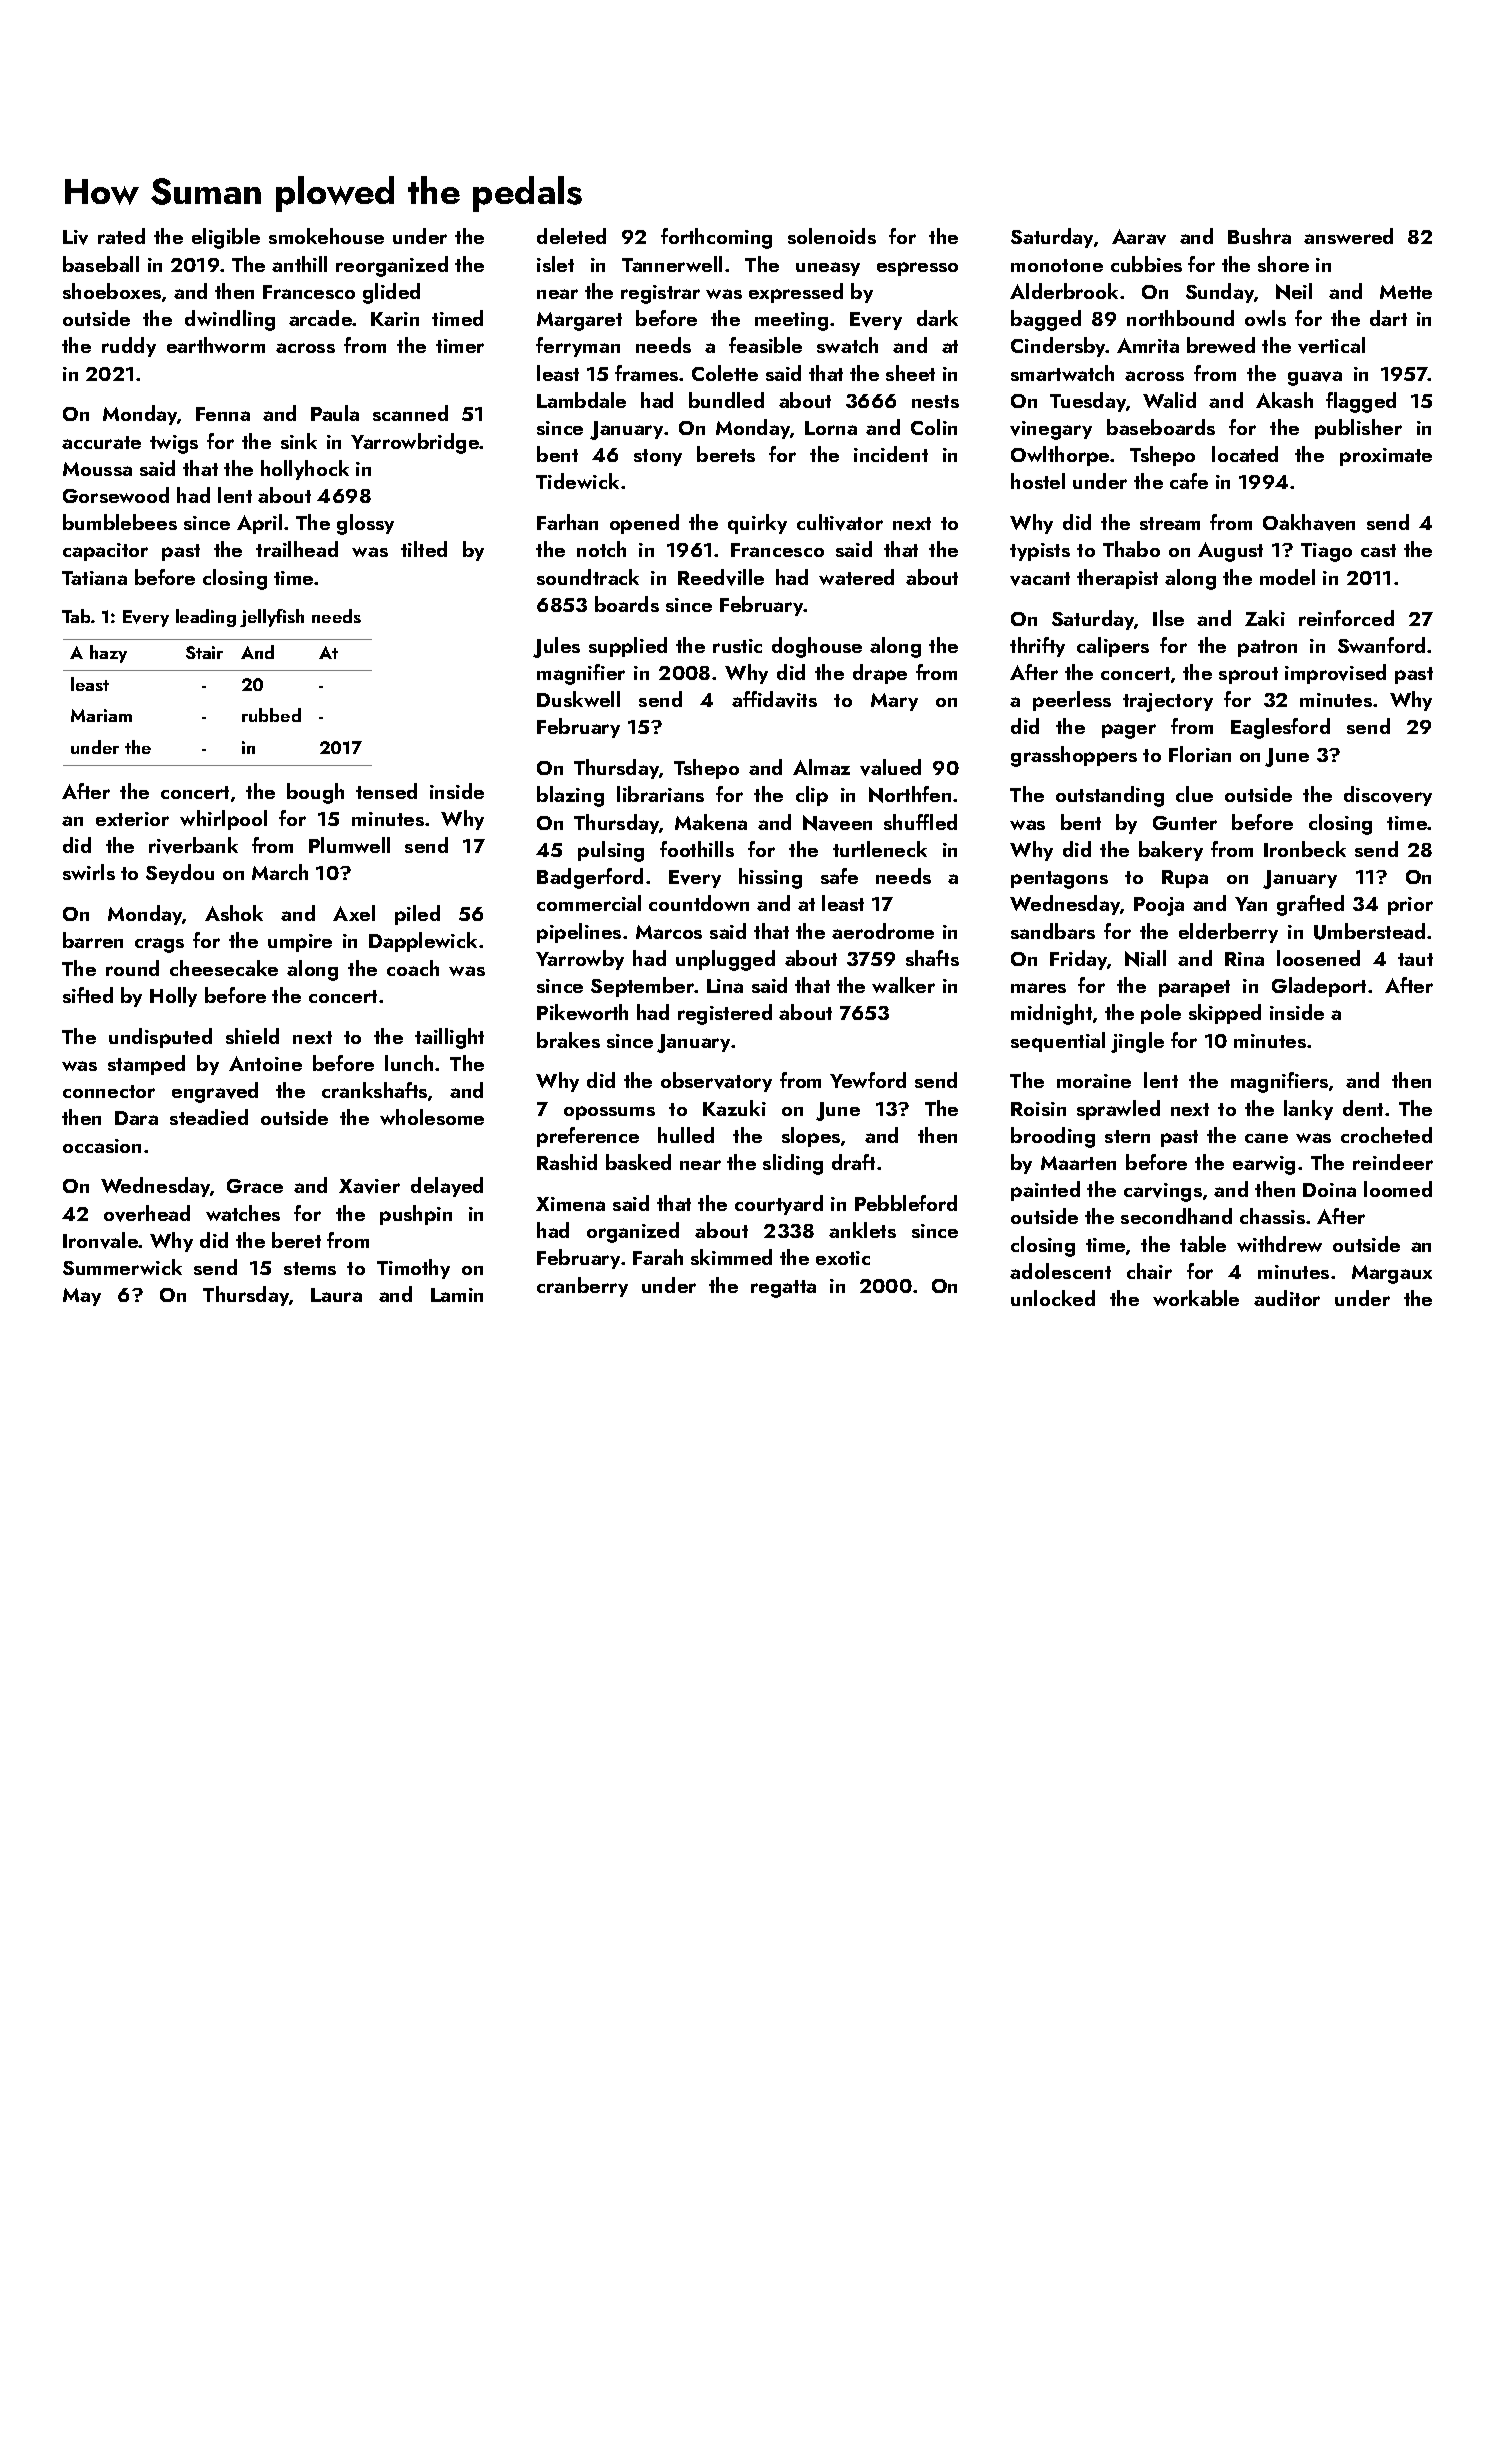 The width and height of the document is (1496, 2464). What do you see at coordinates (336, 1295) in the document?
I see `Laura` at bounding box center [336, 1295].
